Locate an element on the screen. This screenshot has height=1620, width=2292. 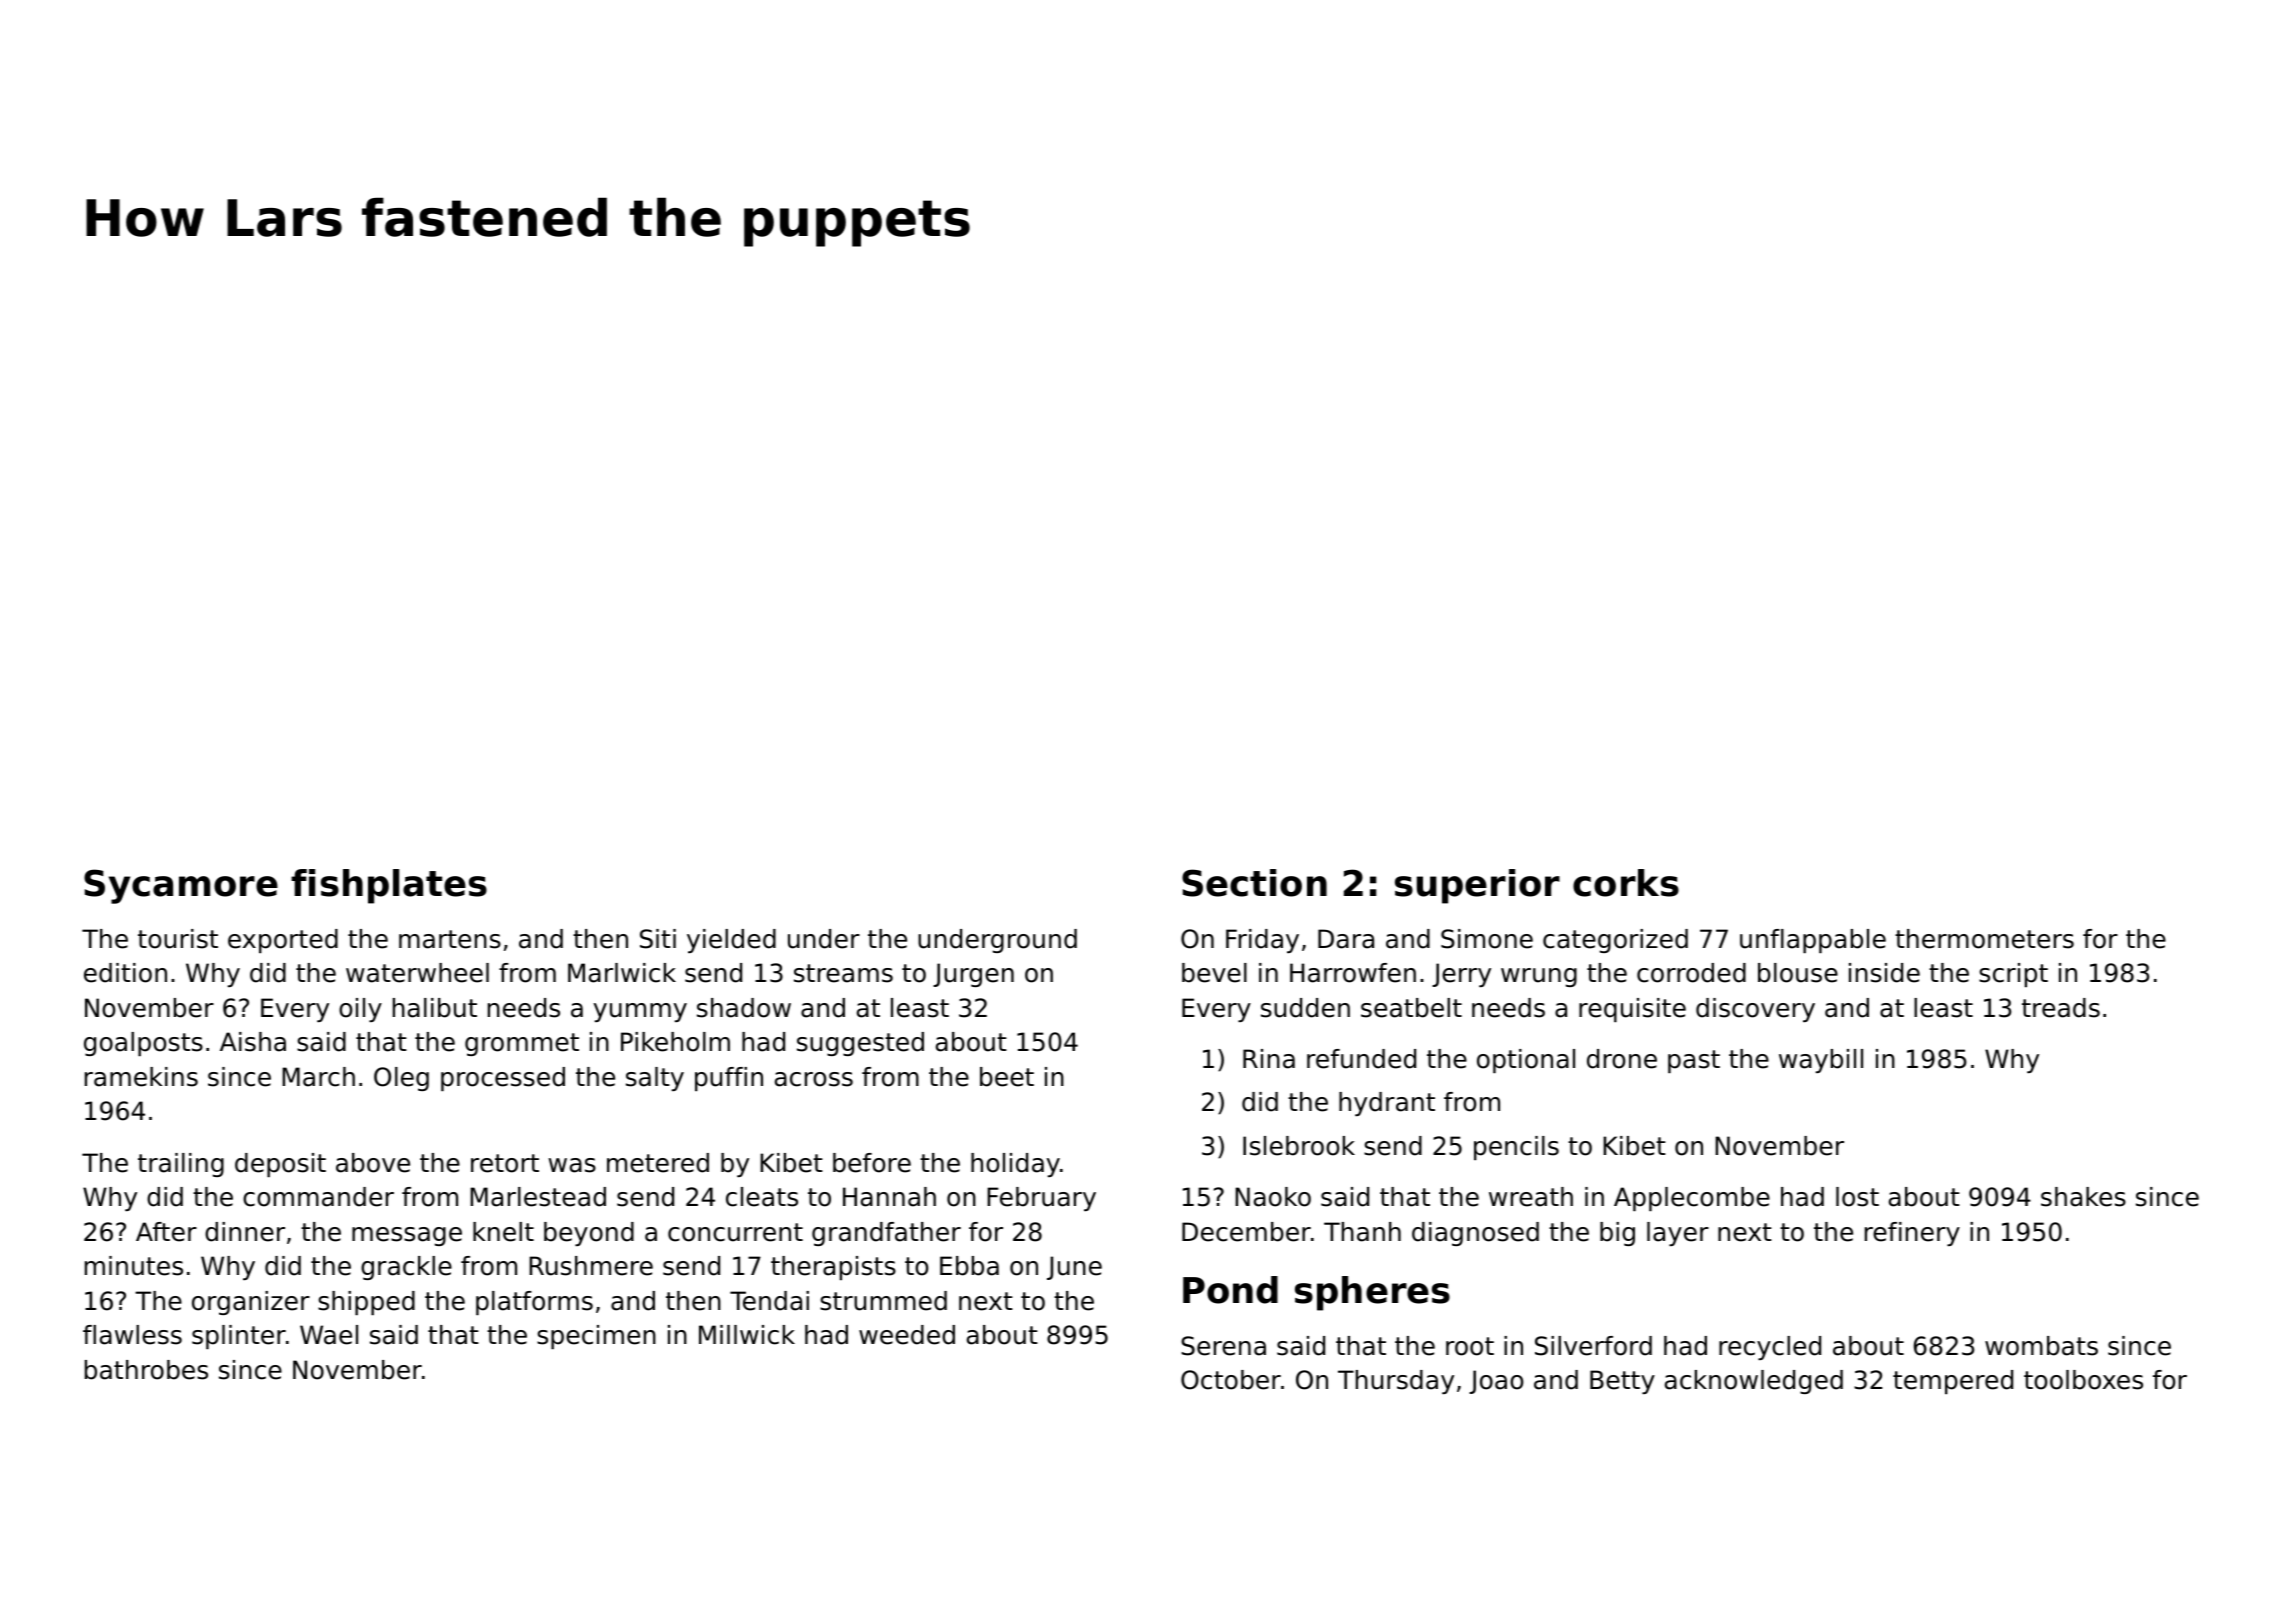
acknowledged is located at coordinates (1754, 1382).
